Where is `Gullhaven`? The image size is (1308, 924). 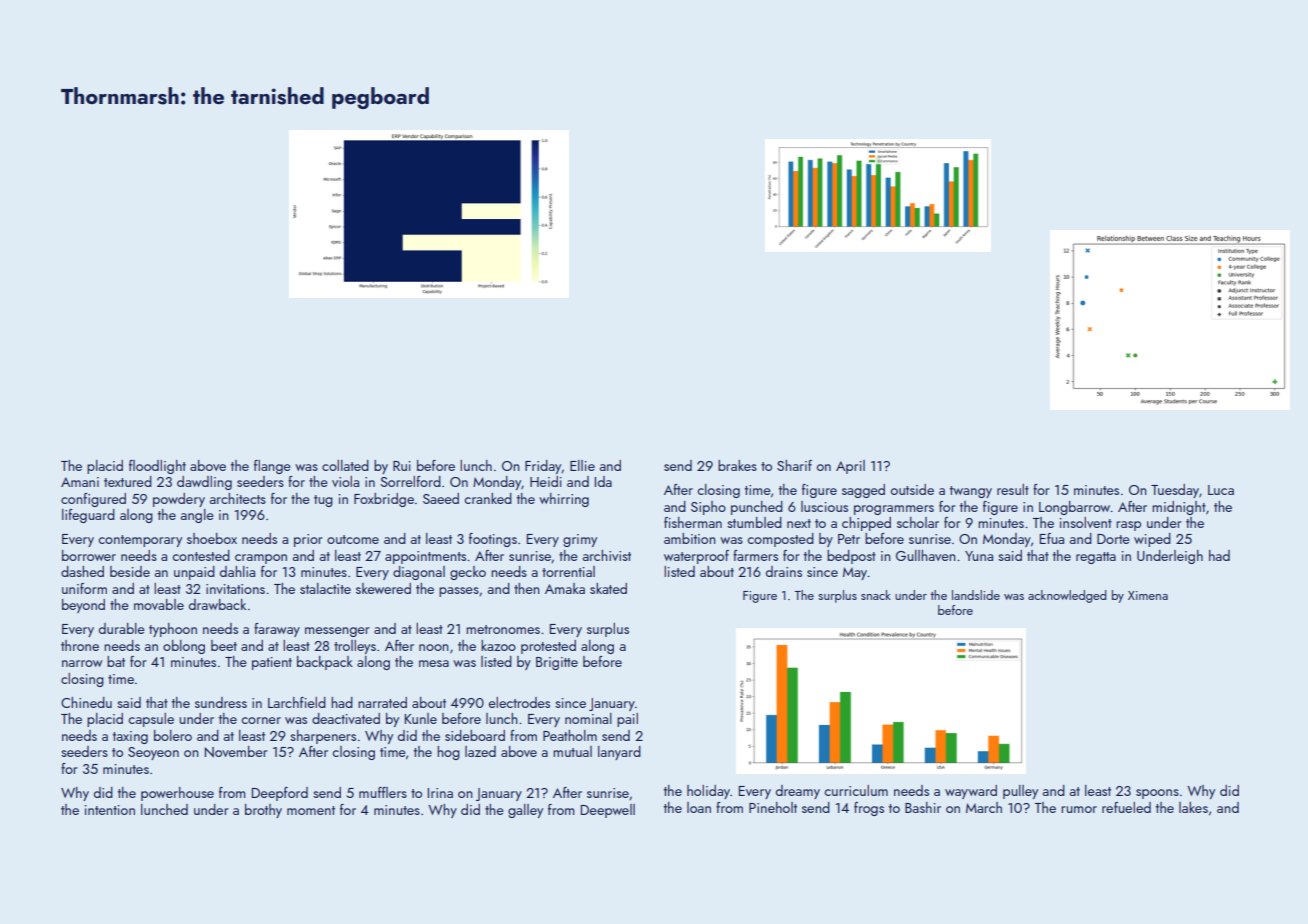 Gullhaven is located at coordinates (926, 555).
